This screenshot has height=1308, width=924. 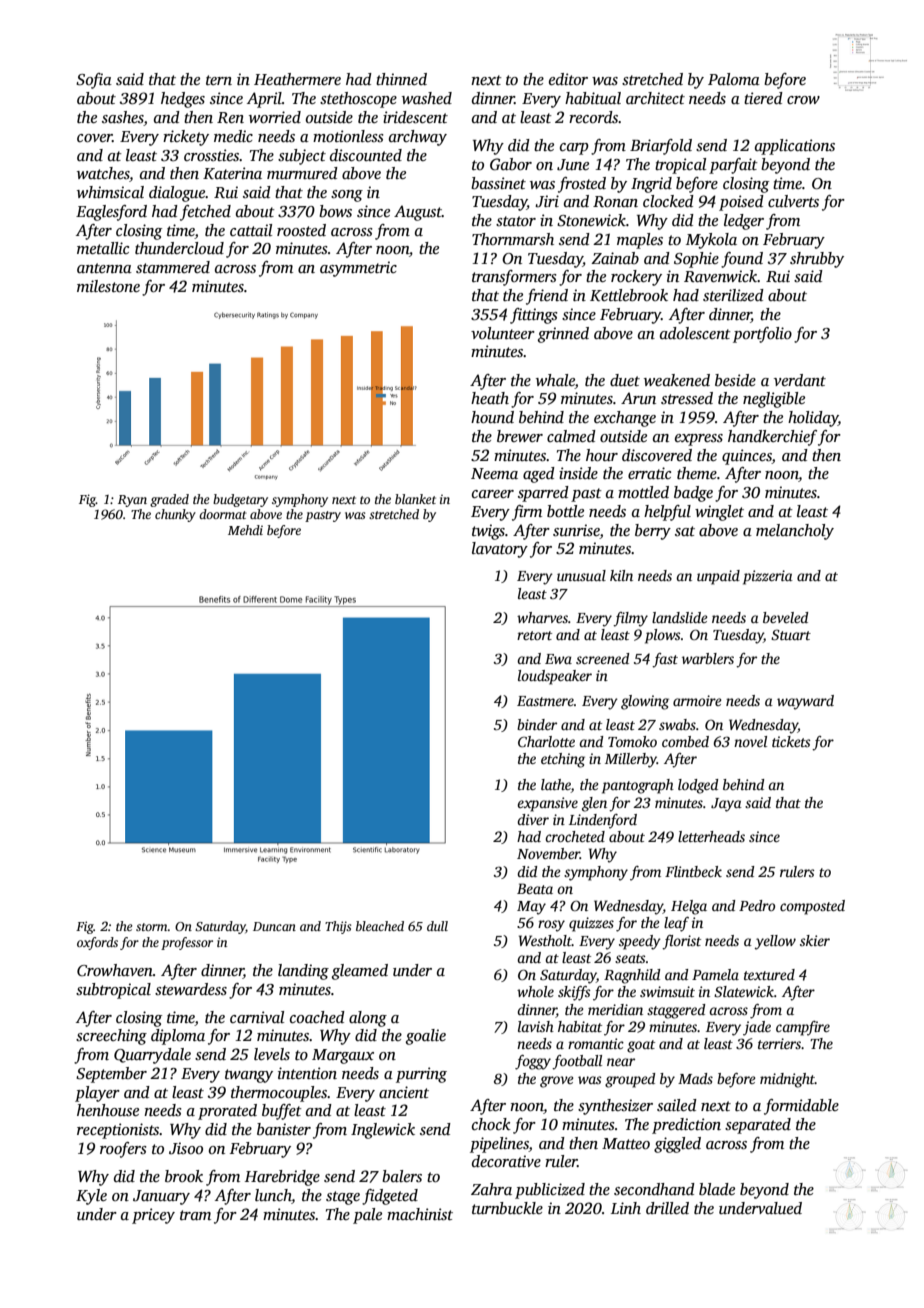 What do you see at coordinates (274, 926) in the screenshot?
I see `Duncan` at bounding box center [274, 926].
